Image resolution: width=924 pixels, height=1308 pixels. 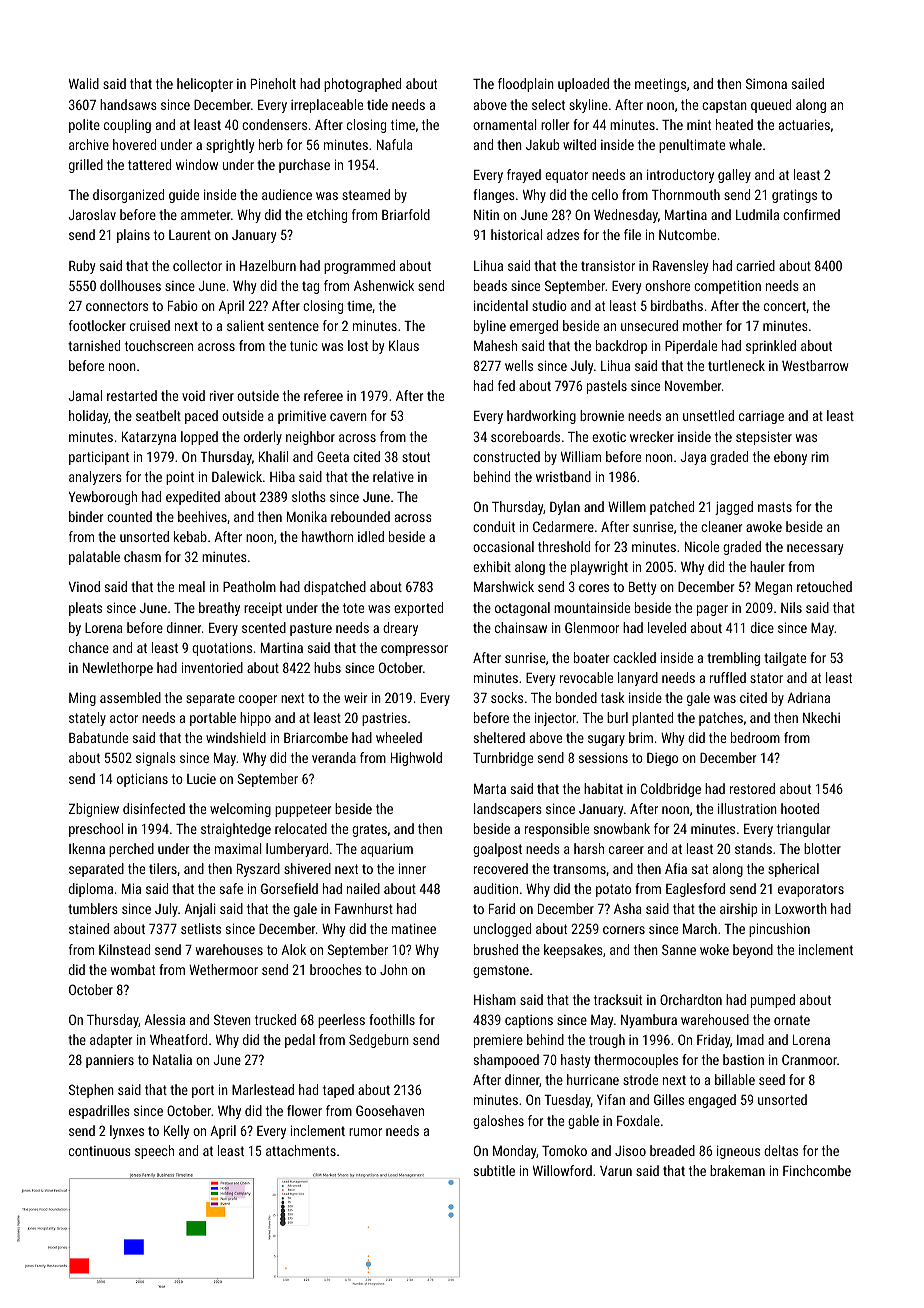 I want to click on floodplain, so click(x=526, y=85).
